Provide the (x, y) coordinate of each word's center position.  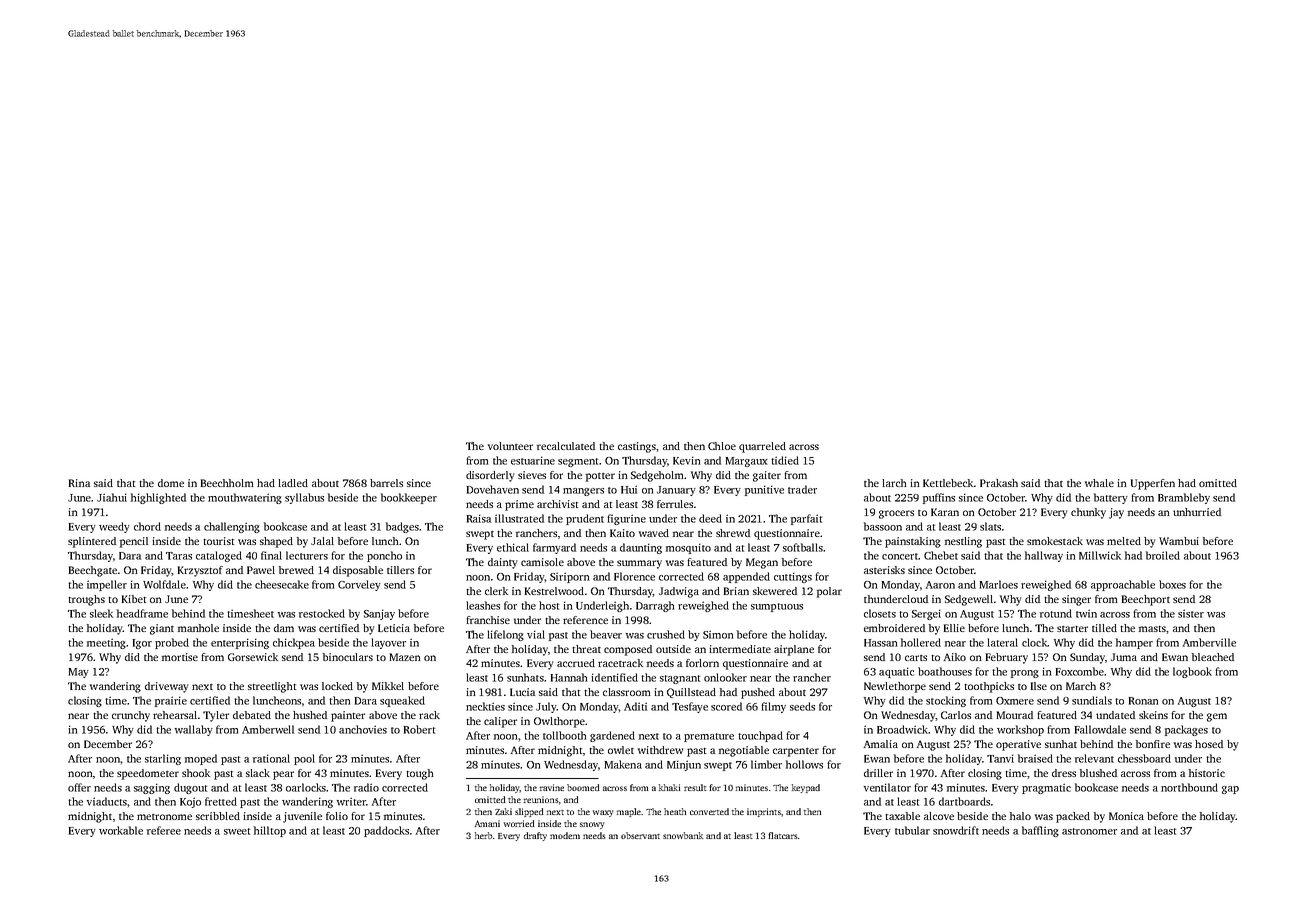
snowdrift (956, 830)
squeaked (402, 701)
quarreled (762, 447)
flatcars (783, 835)
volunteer (510, 446)
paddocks (386, 831)
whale (1099, 483)
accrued (576, 663)
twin (1086, 613)
